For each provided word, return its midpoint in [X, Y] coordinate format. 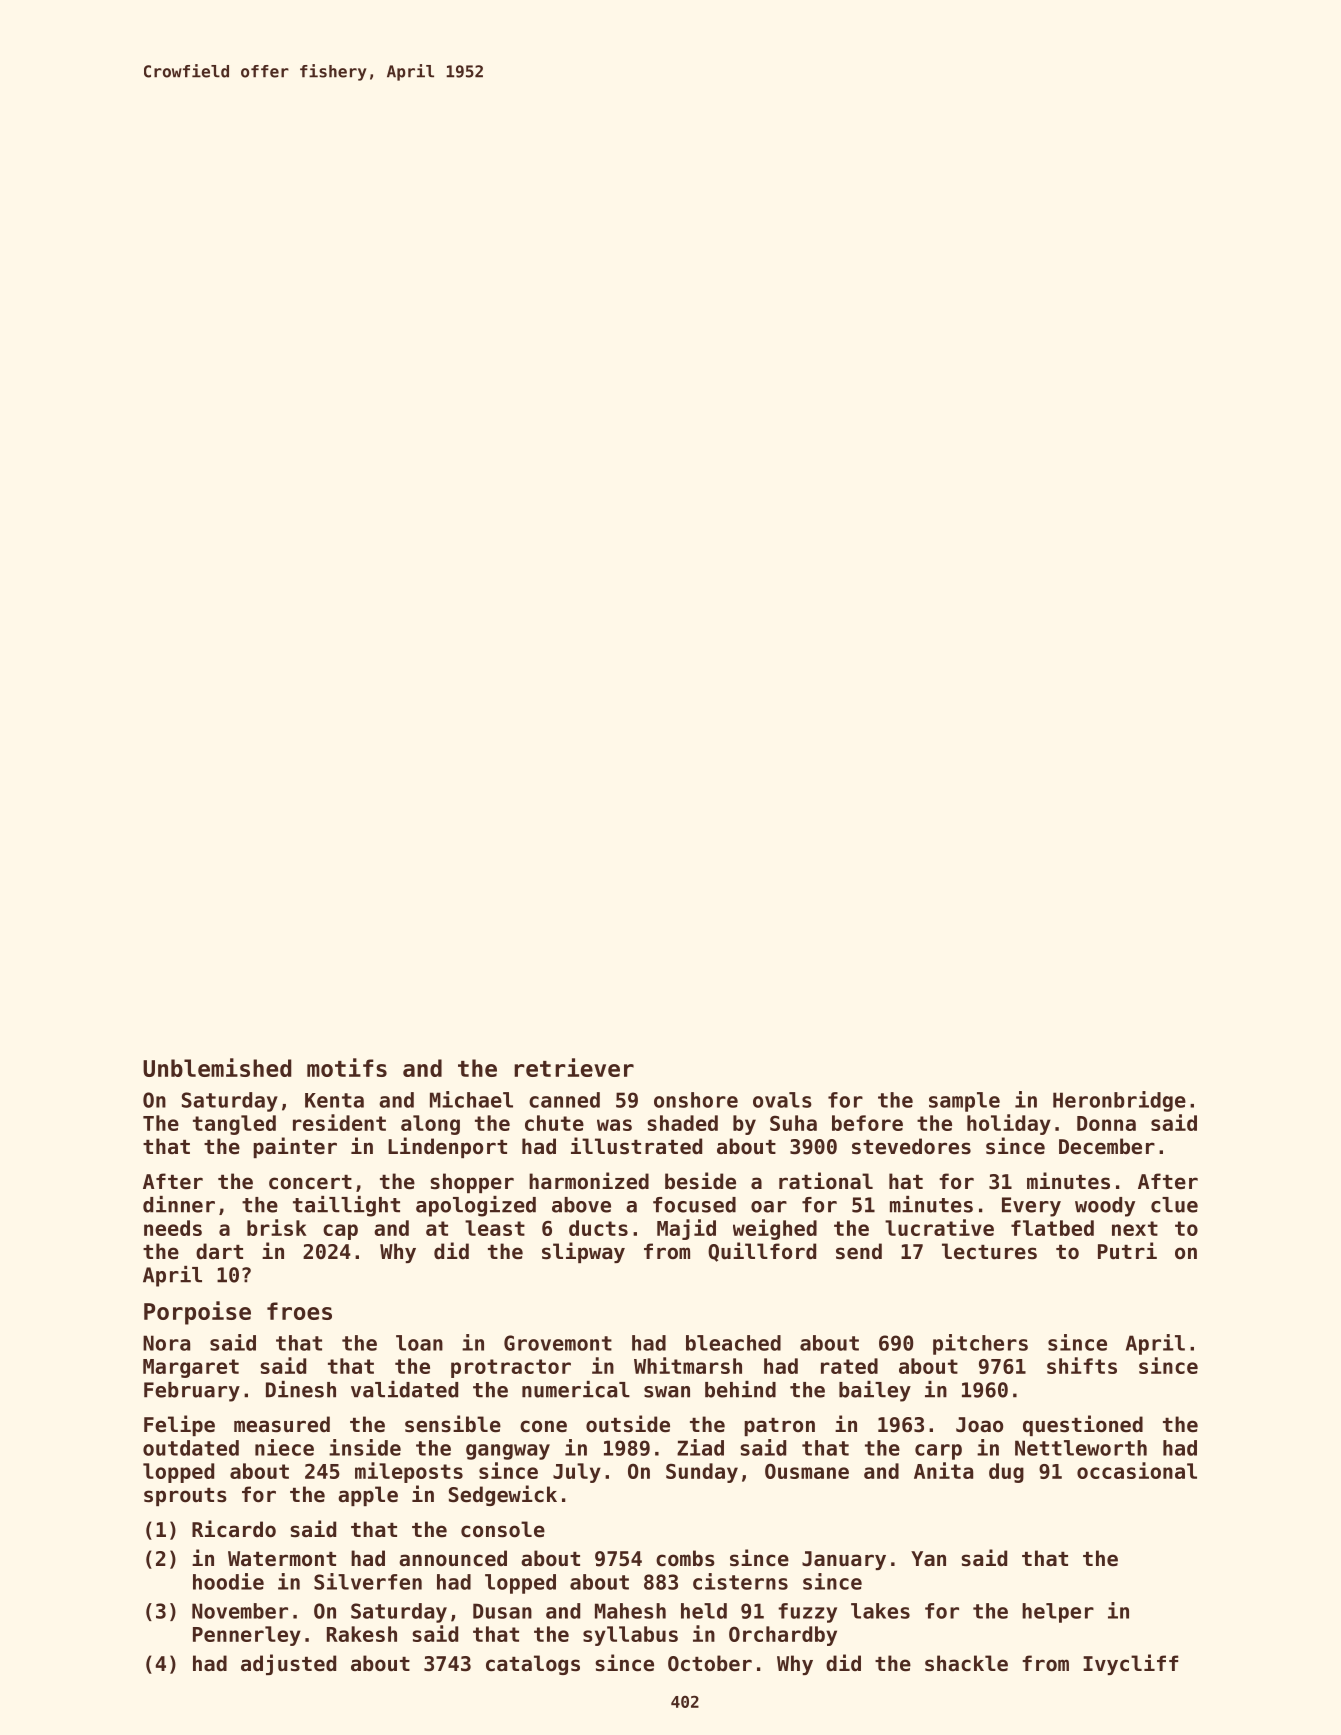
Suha [793, 1123]
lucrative [939, 1227]
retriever [574, 1067]
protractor [511, 1368]
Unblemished [217, 1067]
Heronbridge [1119, 1101]
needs [173, 1228]
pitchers [980, 1344]
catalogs [533, 1665]
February [192, 1392]
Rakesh [362, 1634]
